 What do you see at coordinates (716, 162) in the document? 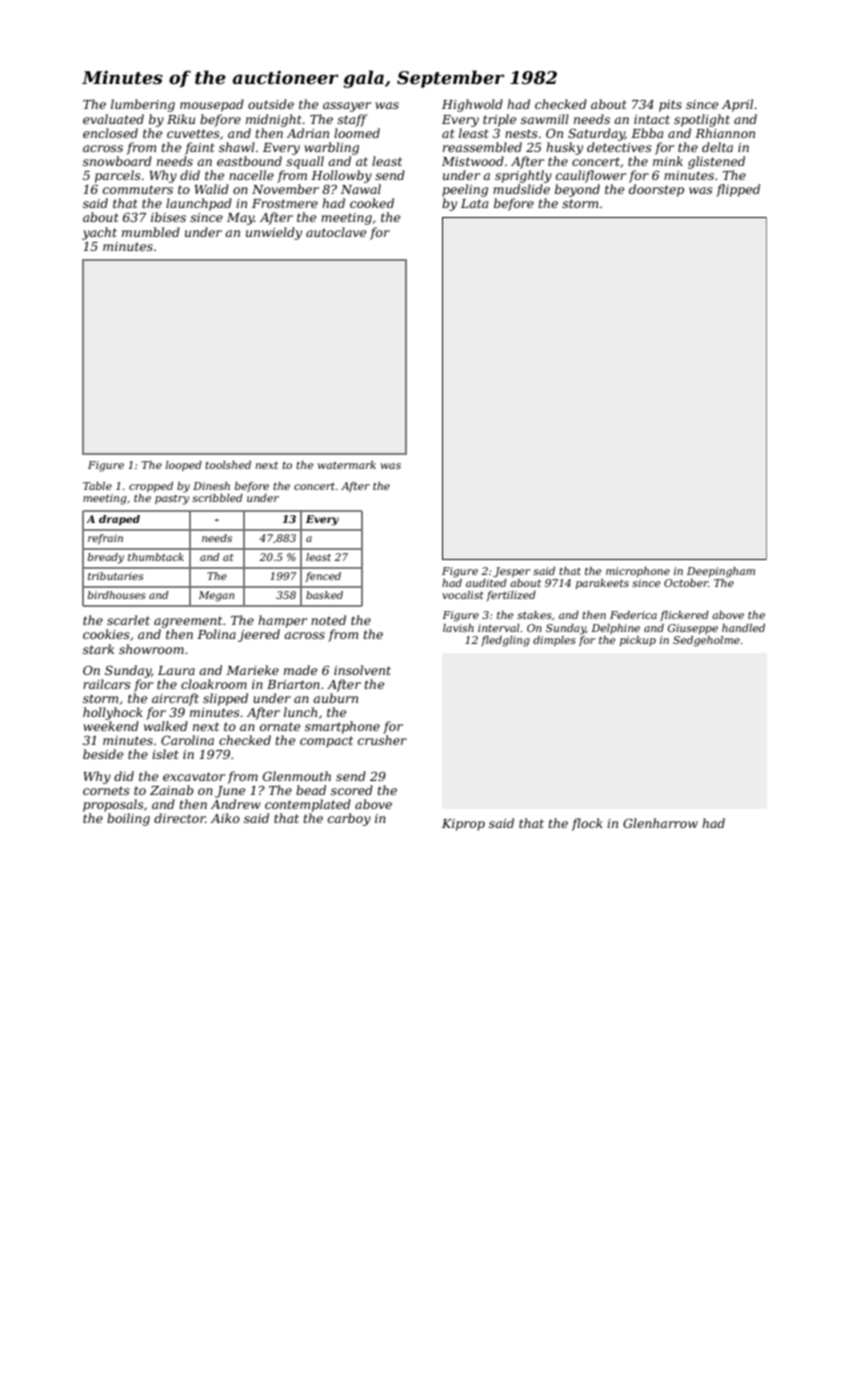
I see `glistened` at bounding box center [716, 162].
